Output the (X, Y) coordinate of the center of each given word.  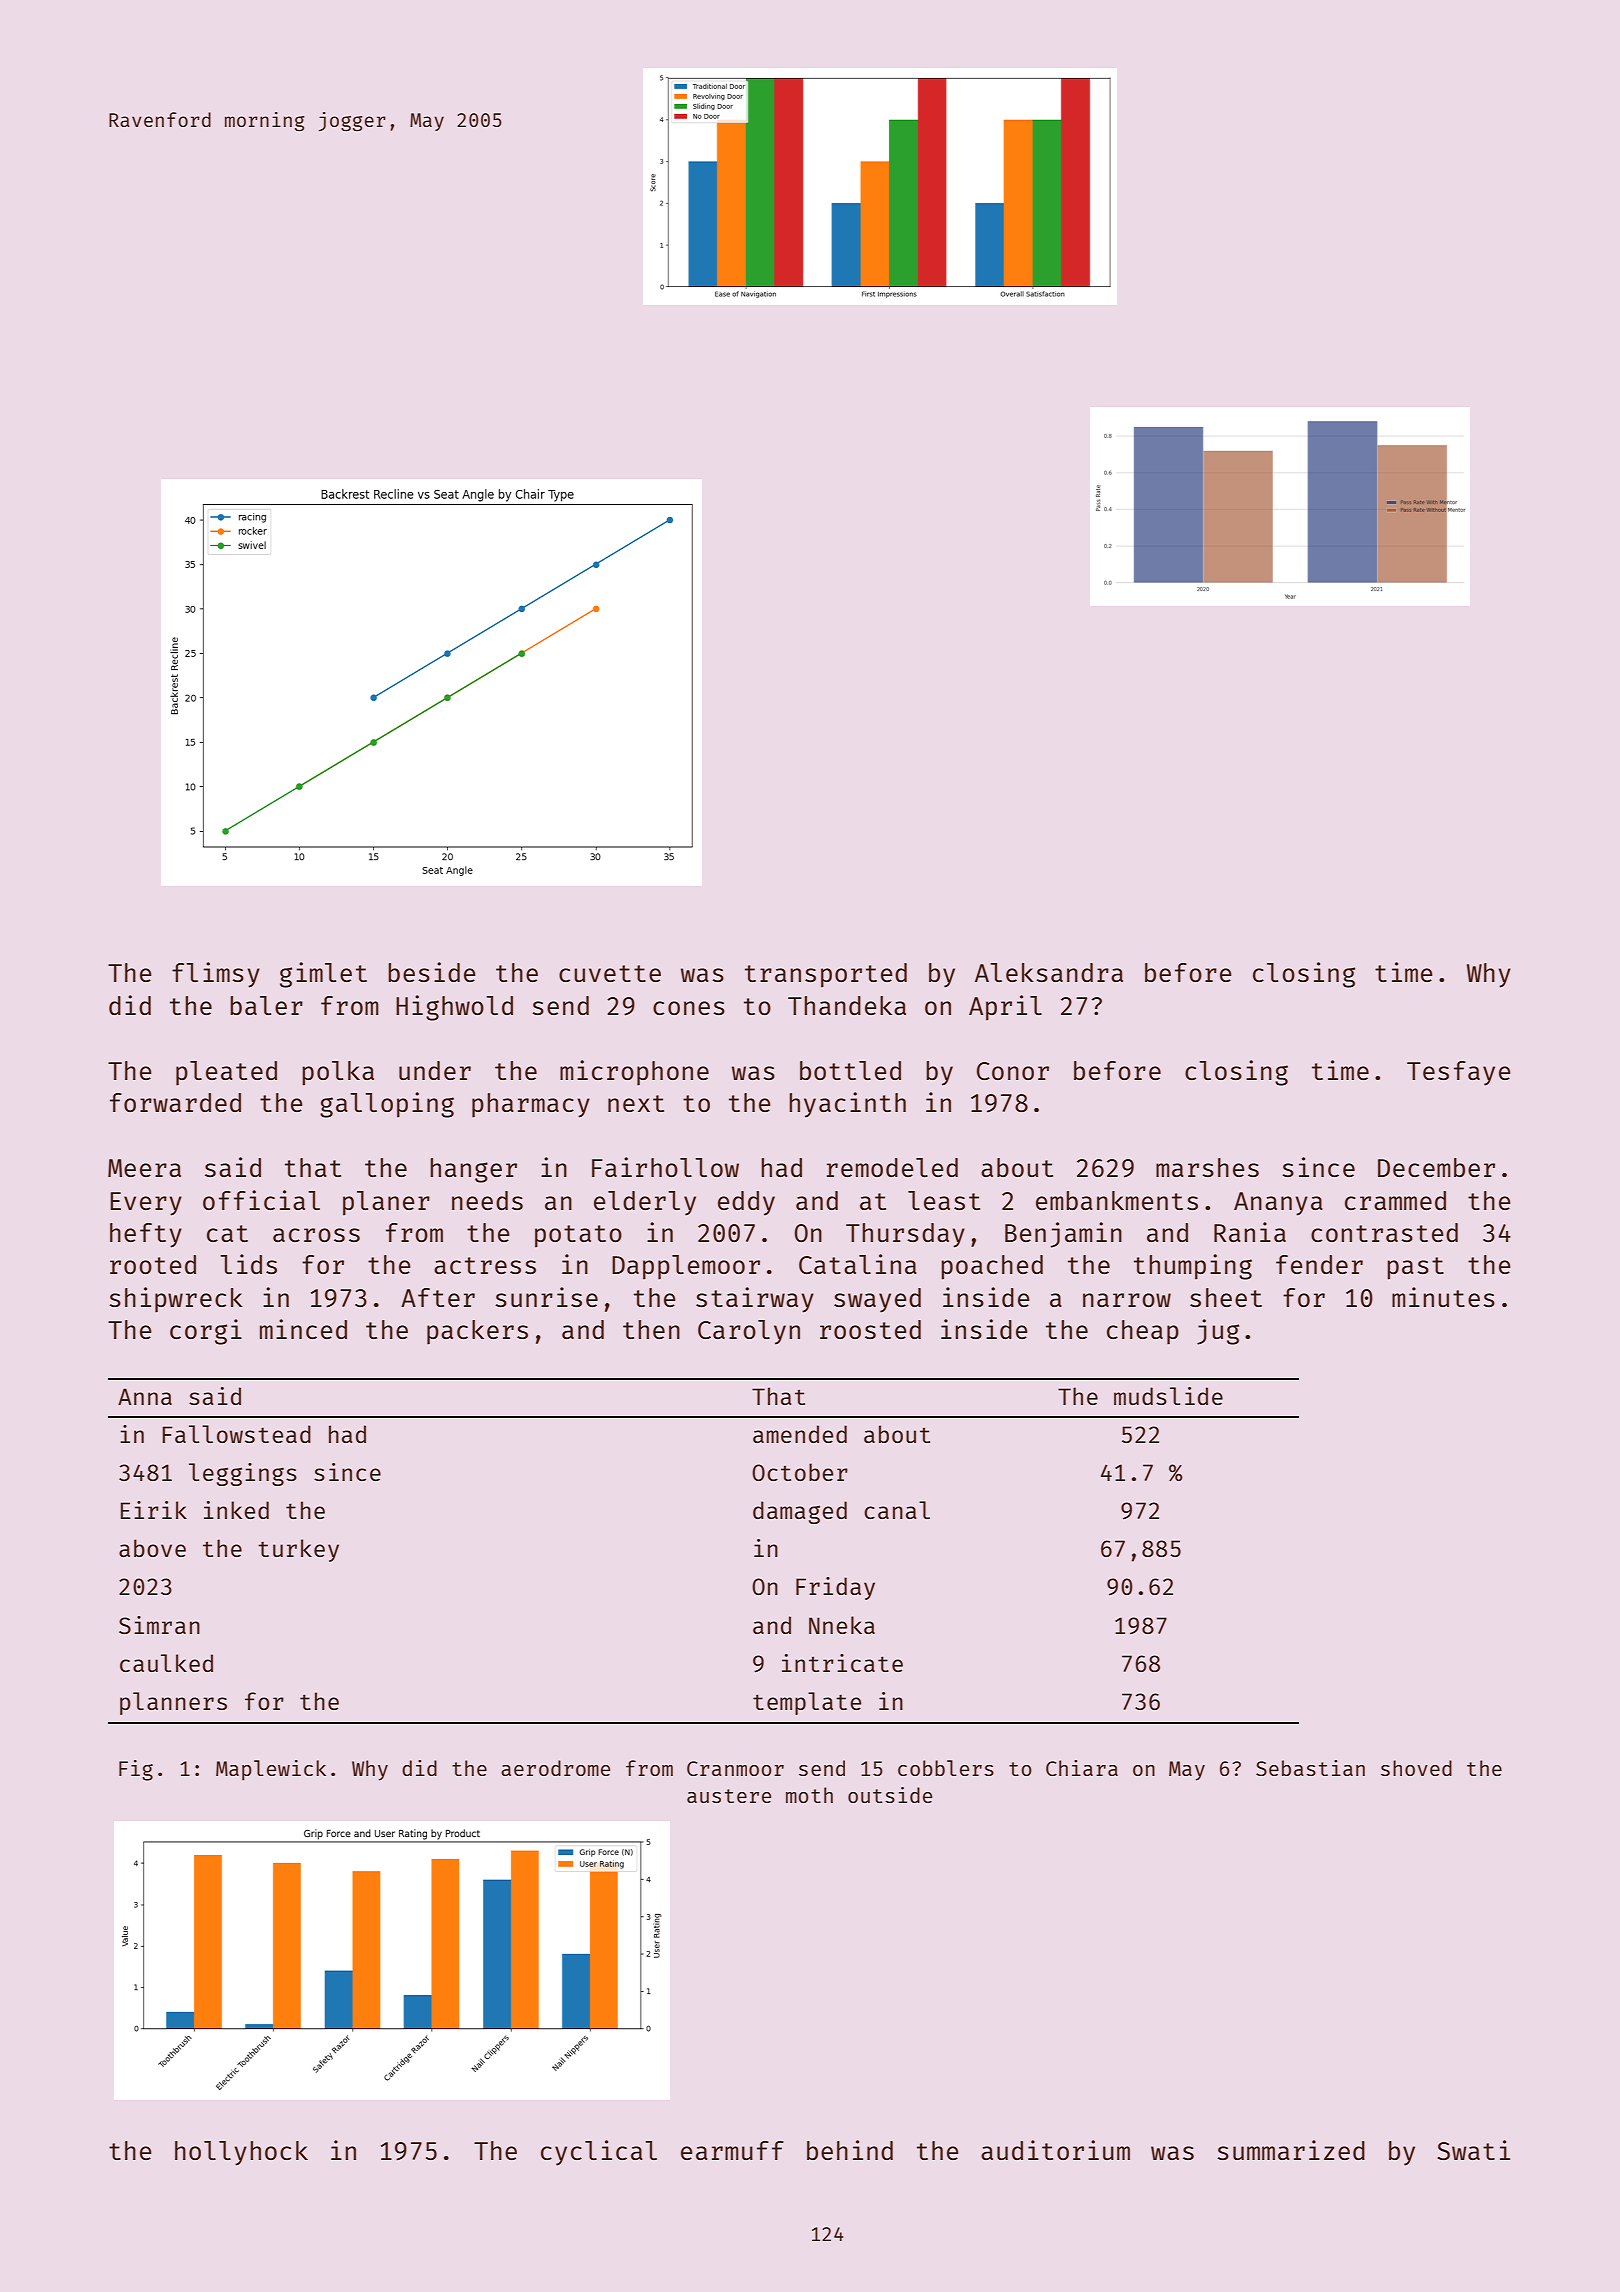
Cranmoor (735, 1768)
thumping (1193, 1267)
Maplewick (271, 1770)
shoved (1416, 1768)
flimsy (216, 975)
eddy (746, 1203)
